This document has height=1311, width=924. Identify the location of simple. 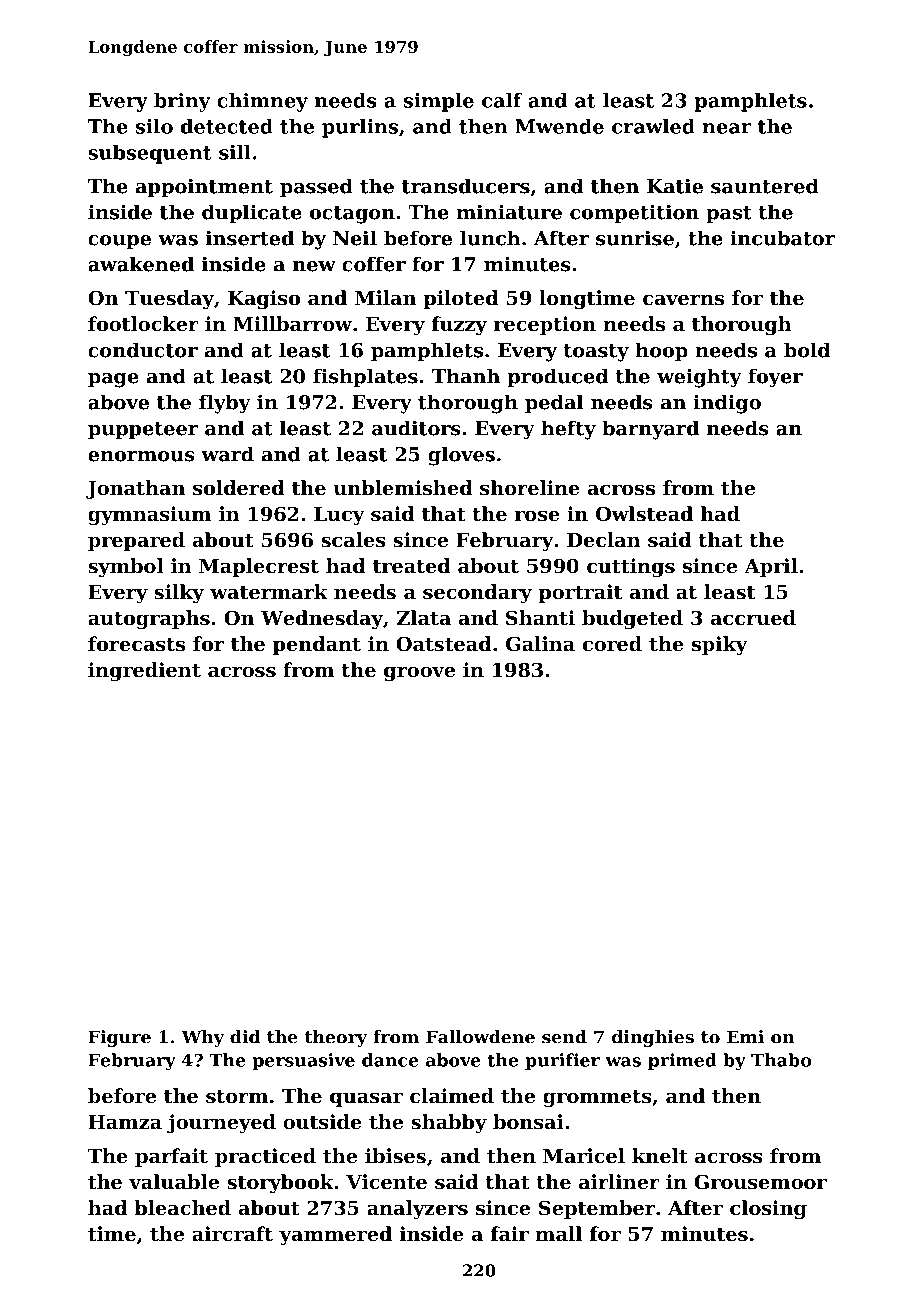
(439, 102).
